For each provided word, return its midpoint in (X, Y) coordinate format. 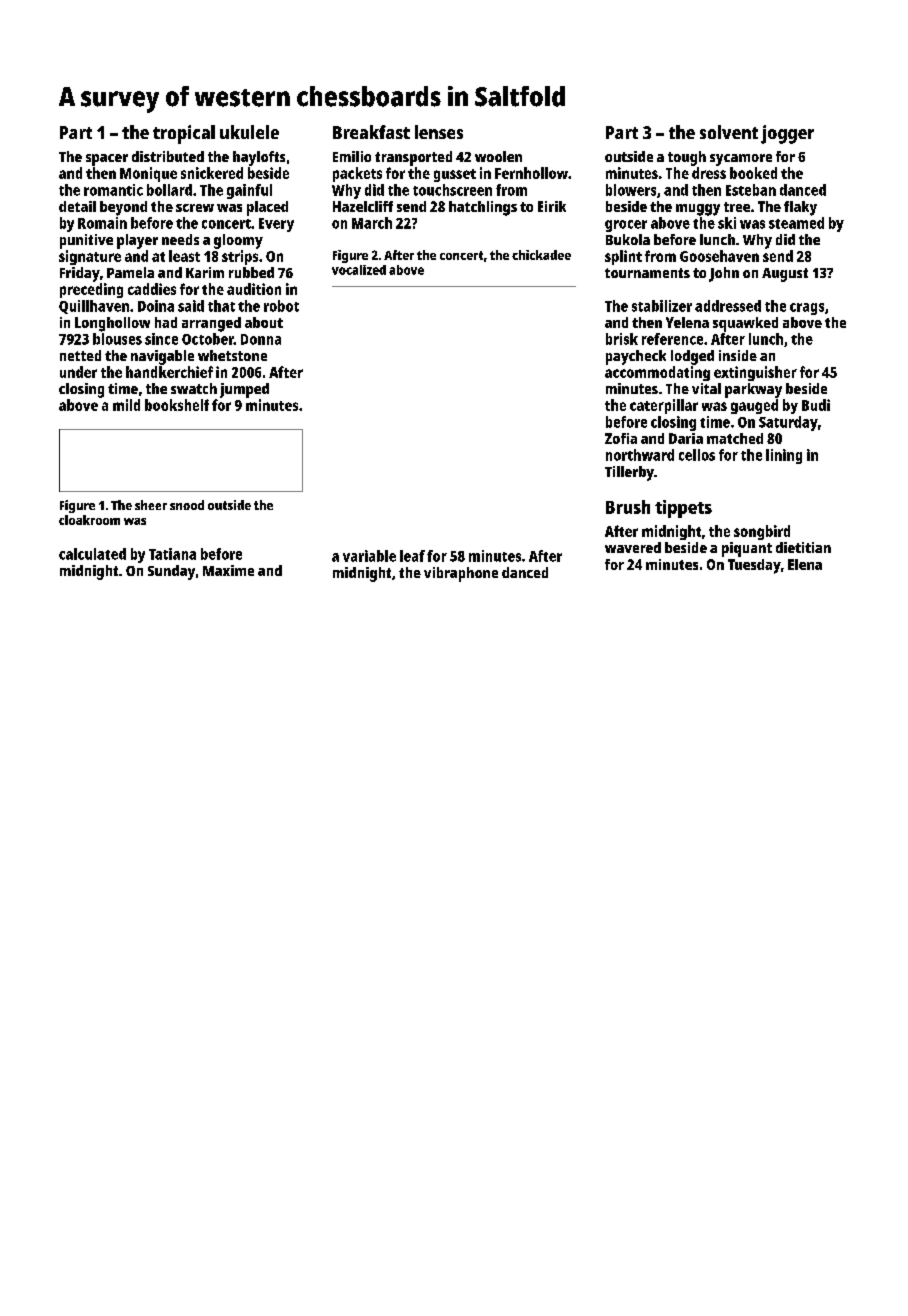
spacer (107, 160)
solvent (729, 132)
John (724, 274)
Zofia (621, 438)
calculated (92, 554)
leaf (412, 556)
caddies (152, 289)
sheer (151, 505)
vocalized (359, 270)
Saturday (788, 423)
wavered (633, 547)
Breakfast (371, 132)
